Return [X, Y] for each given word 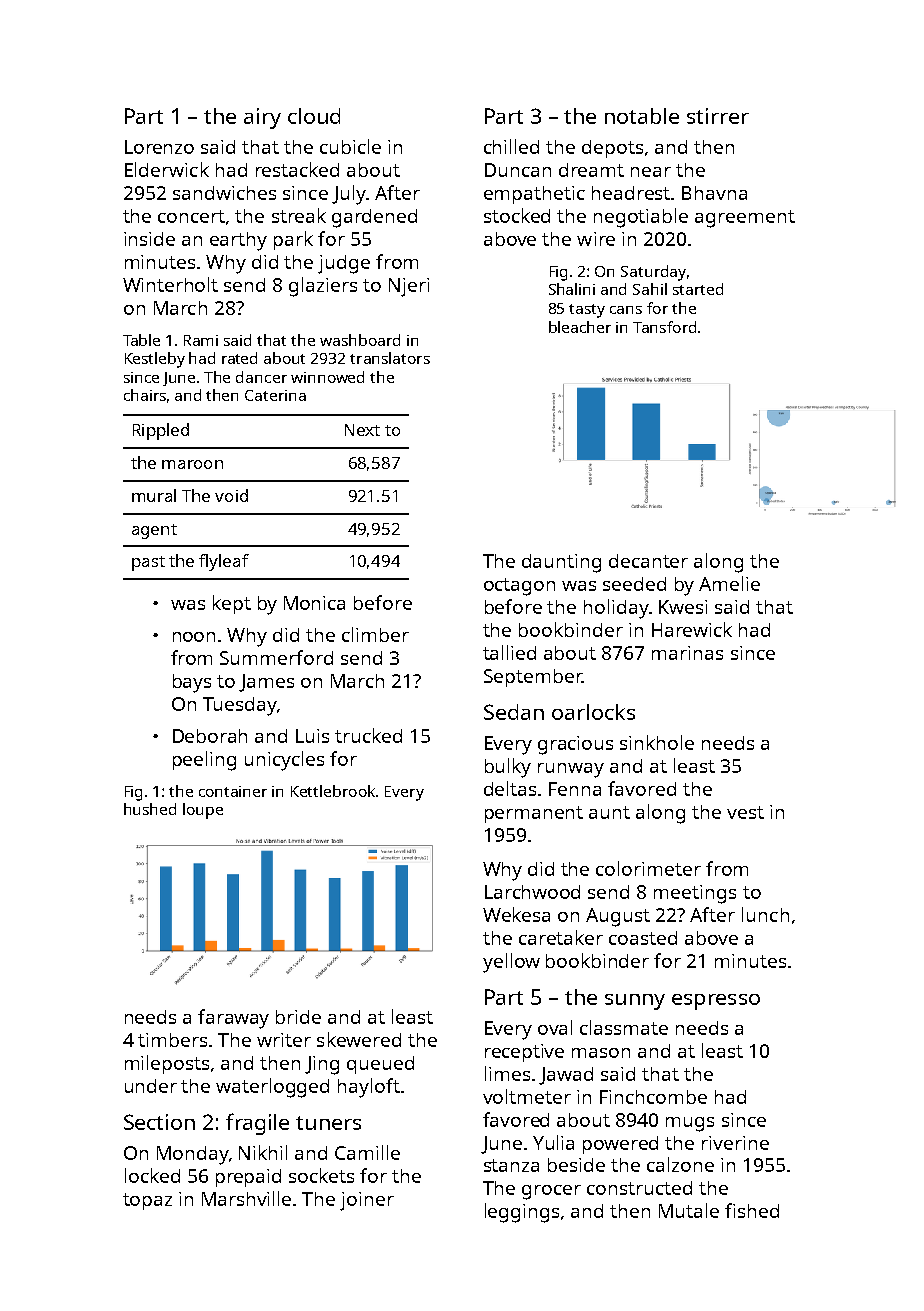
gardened [374, 218]
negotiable [641, 218]
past [148, 563]
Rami [201, 340]
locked [152, 1175]
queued [380, 1065]
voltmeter [527, 1096]
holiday [616, 609]
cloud [314, 116]
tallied [509, 652]
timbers [172, 1040]
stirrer [718, 116]
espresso [716, 1002]
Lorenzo [159, 147]
